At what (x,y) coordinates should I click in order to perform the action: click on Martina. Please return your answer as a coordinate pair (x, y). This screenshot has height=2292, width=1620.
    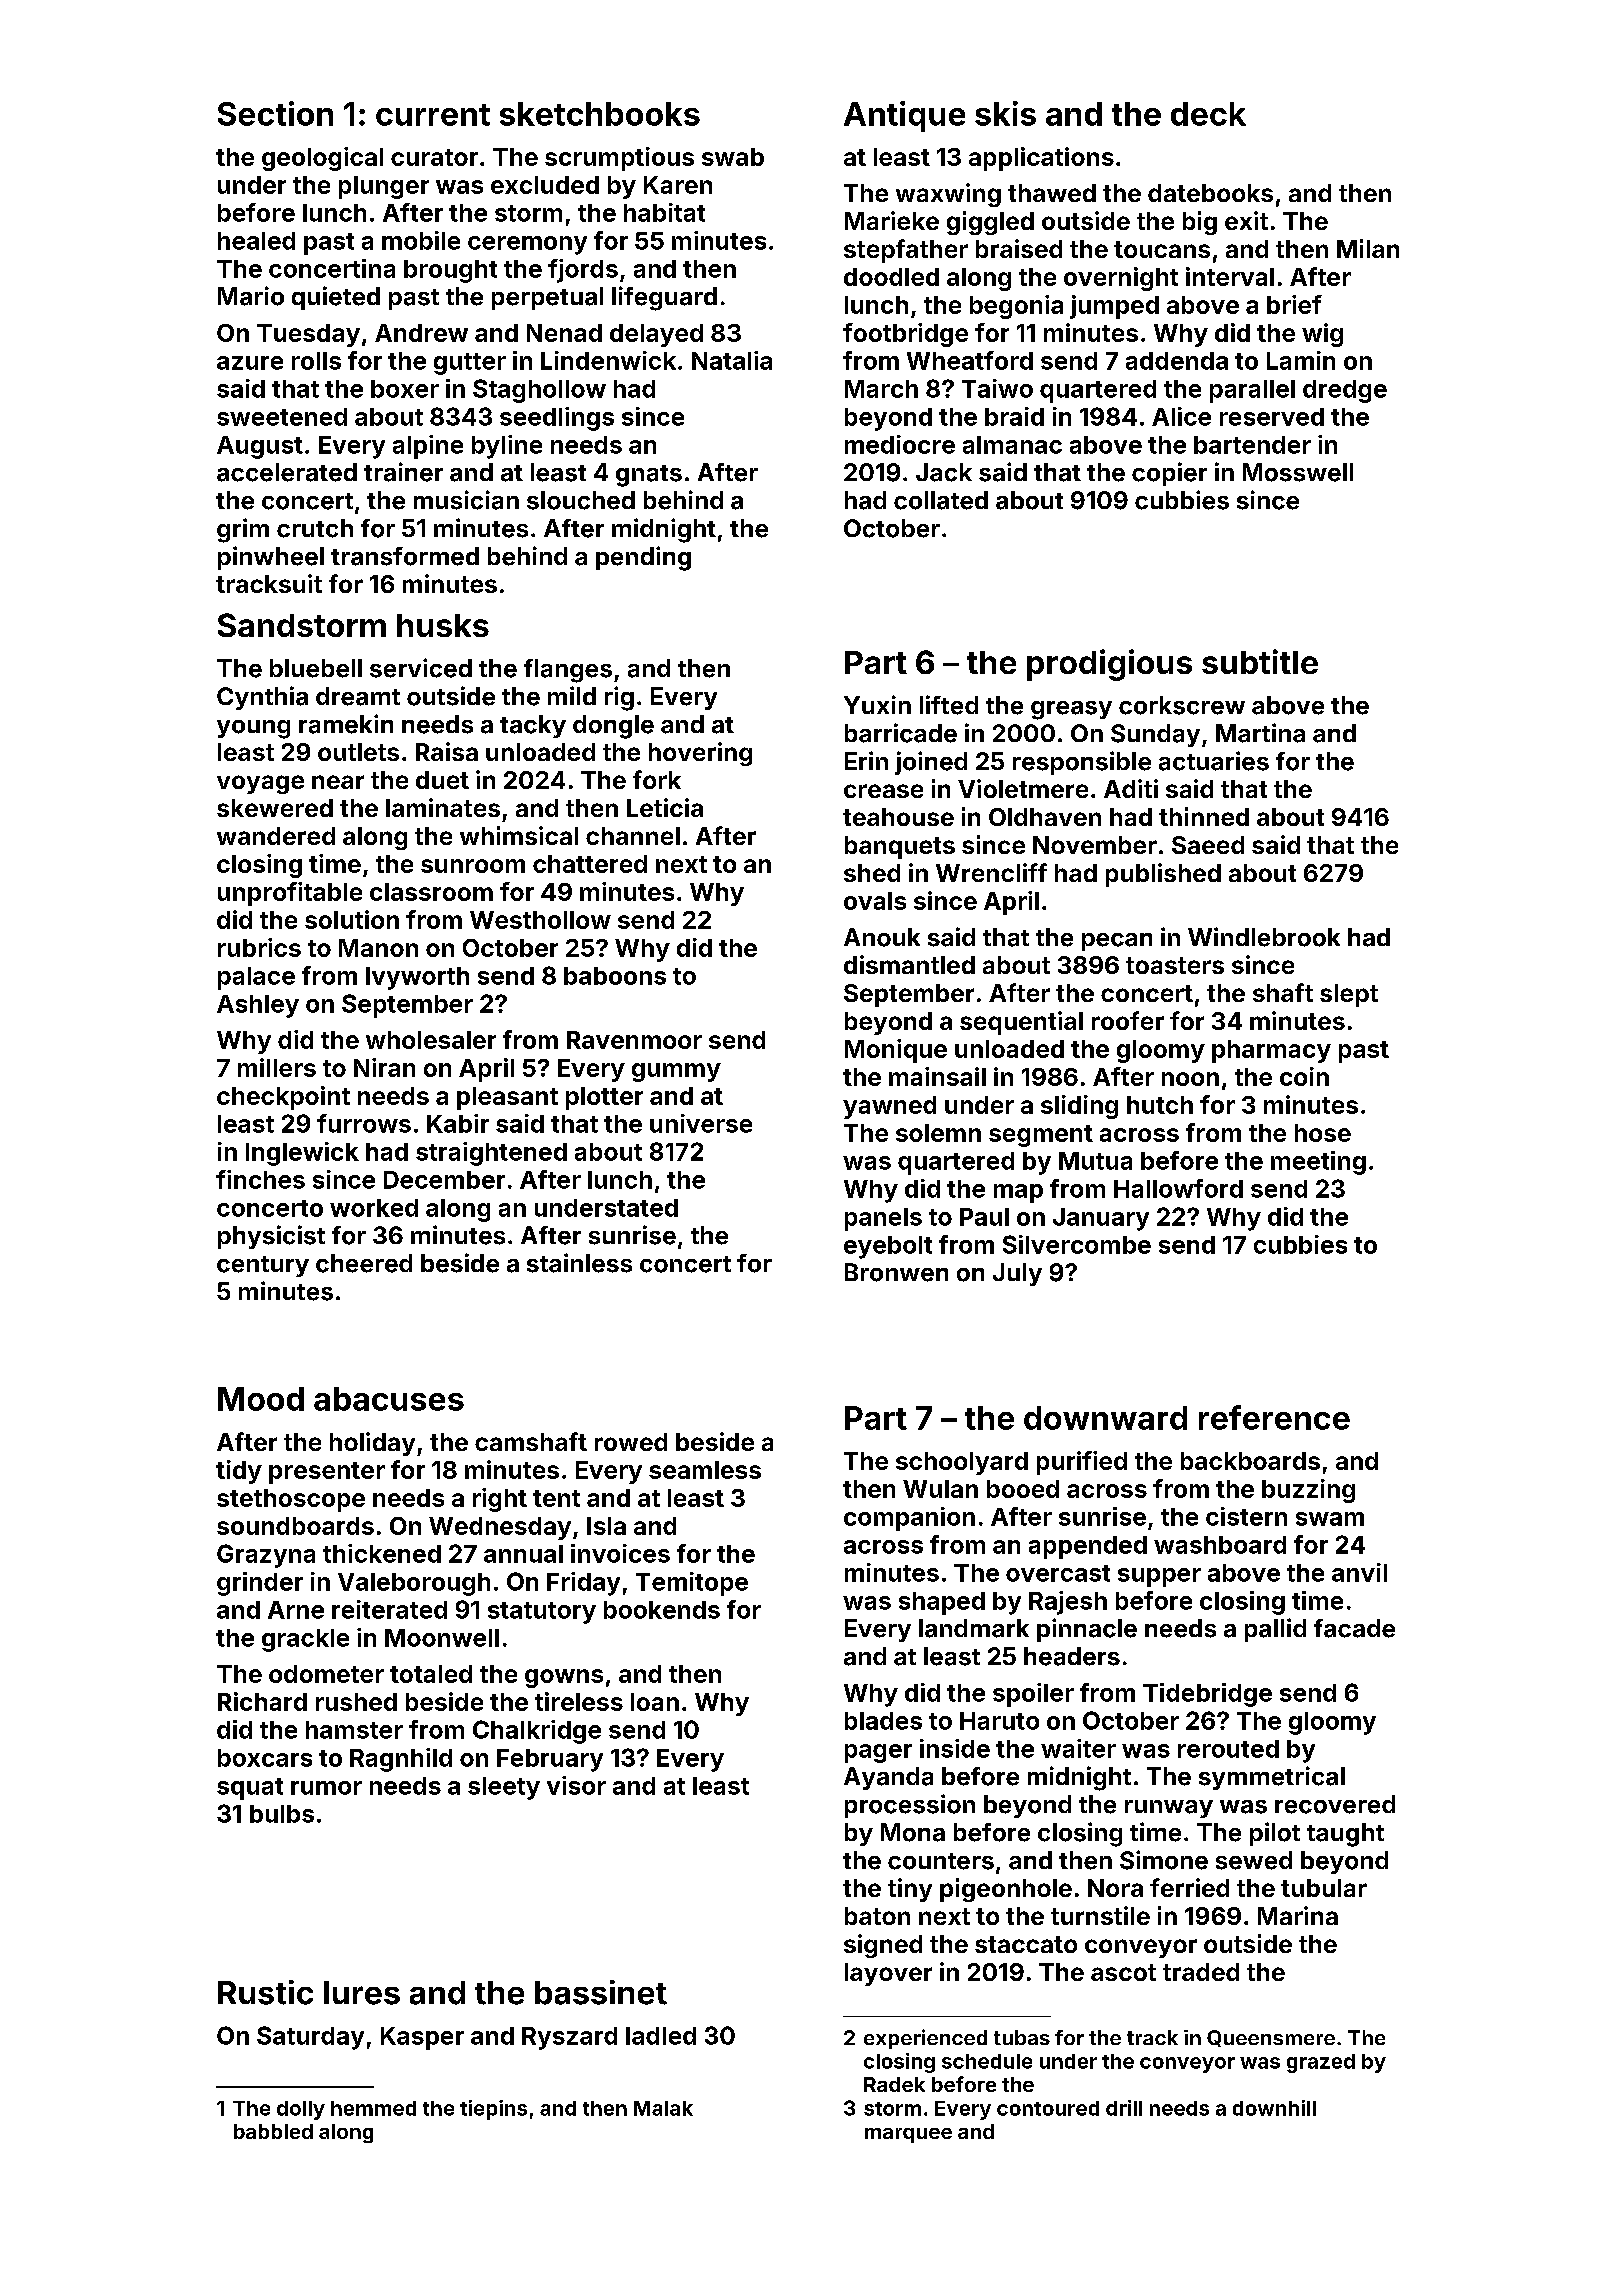
    Looking at the image, I should click on (1260, 733).
